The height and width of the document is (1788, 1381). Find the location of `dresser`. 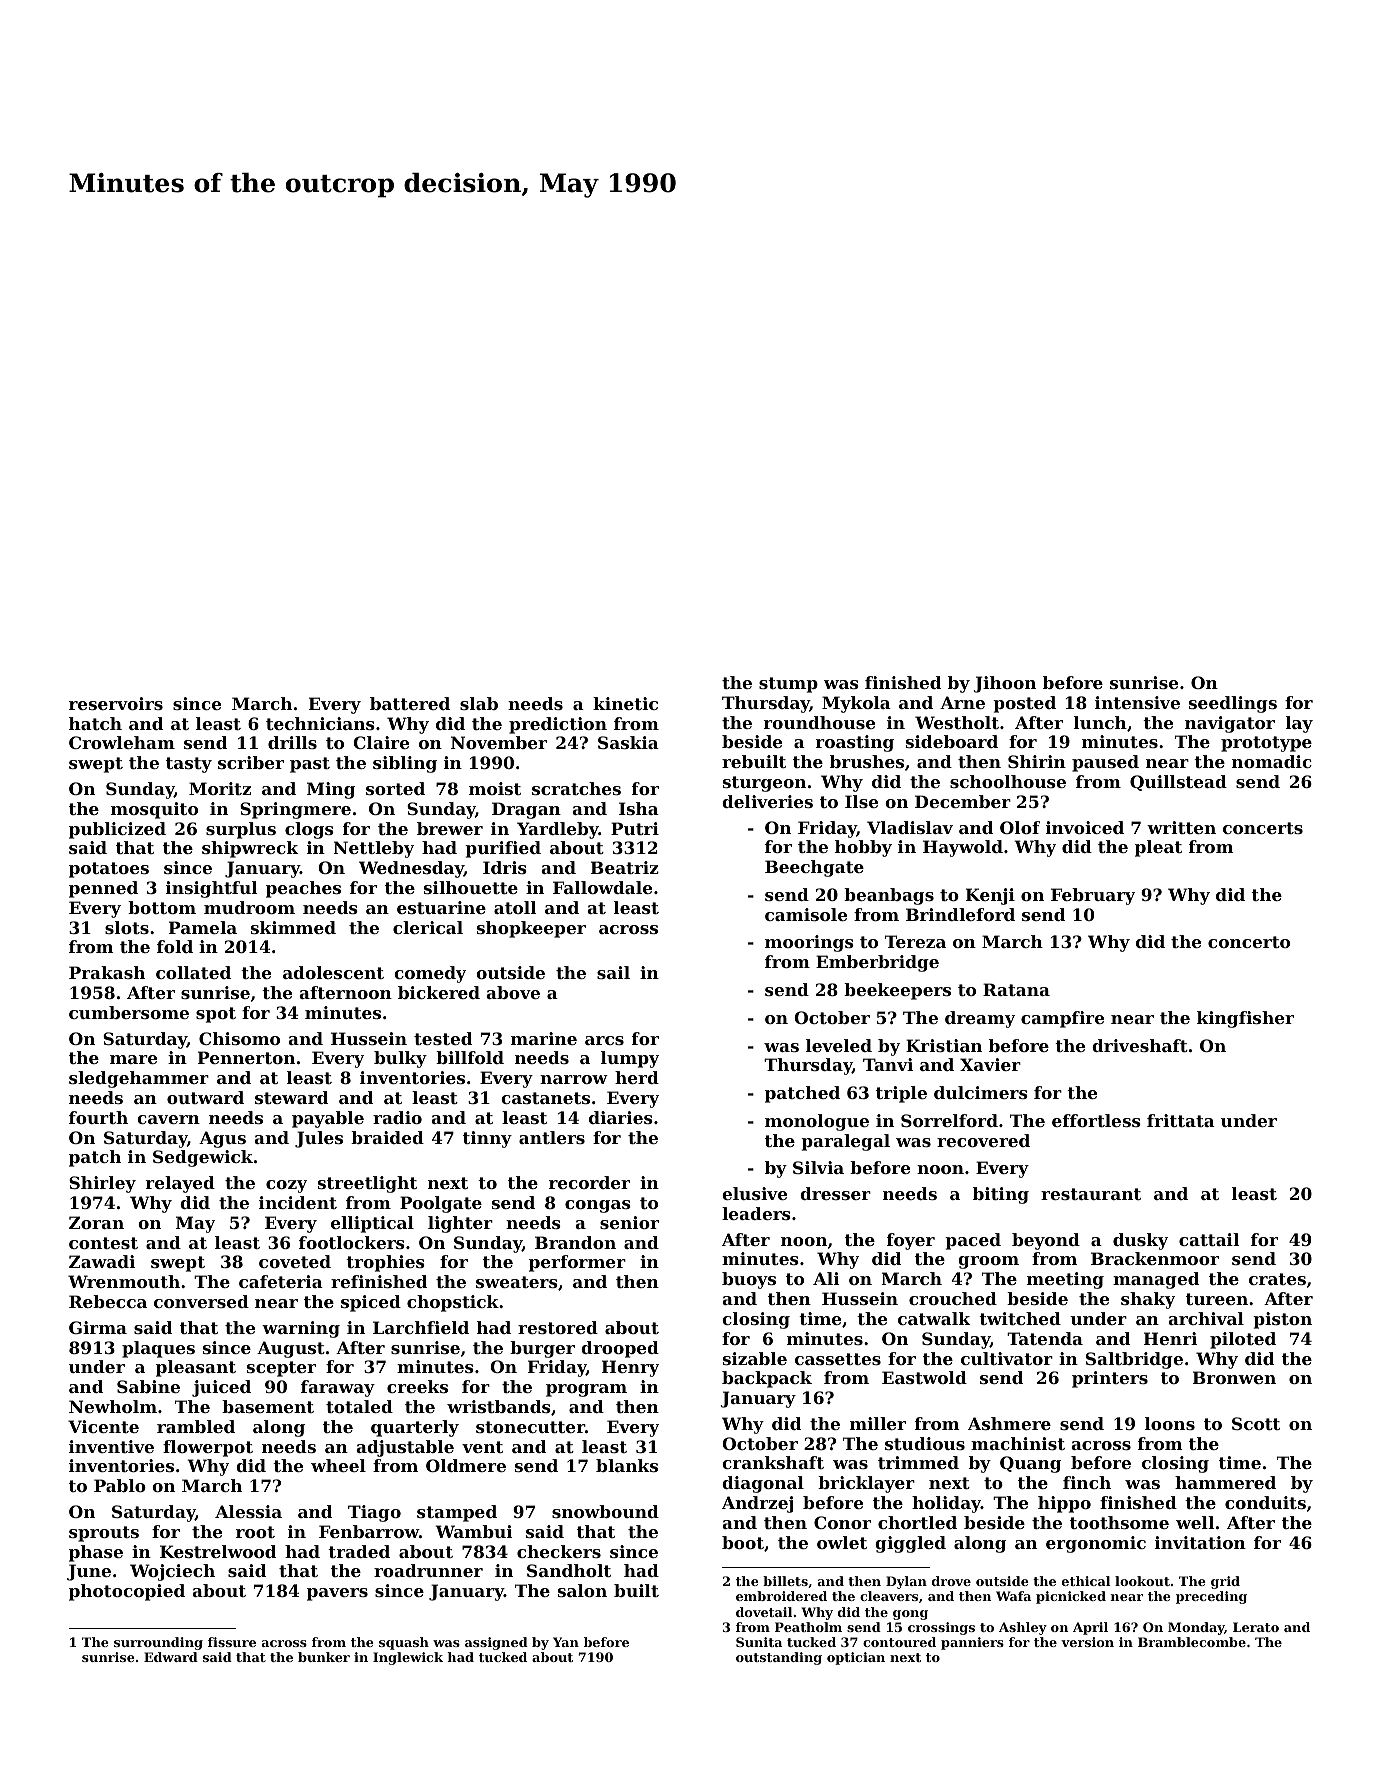

dresser is located at coordinates (835, 1193).
